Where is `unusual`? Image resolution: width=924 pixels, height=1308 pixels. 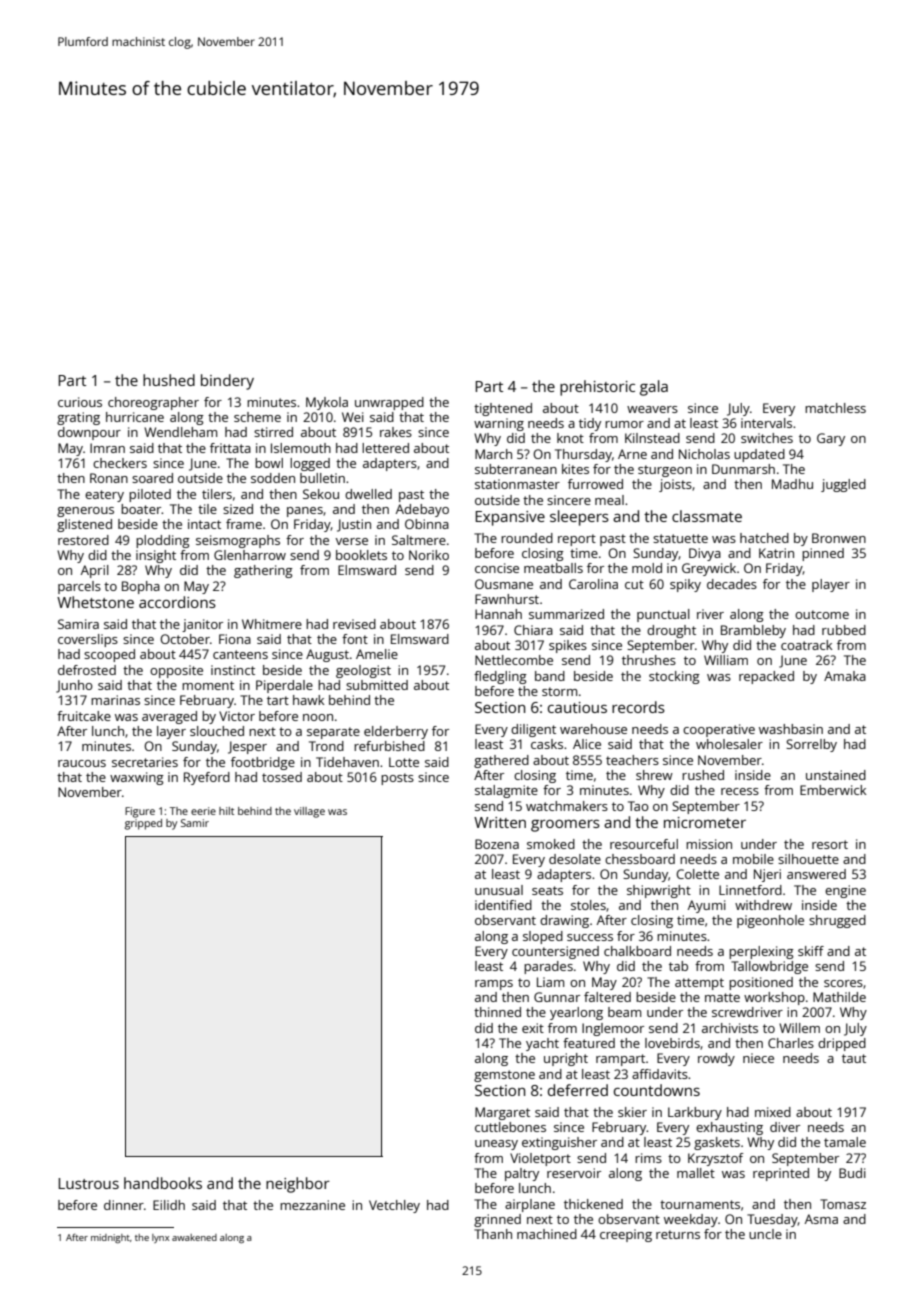 unusual is located at coordinates (499, 890).
